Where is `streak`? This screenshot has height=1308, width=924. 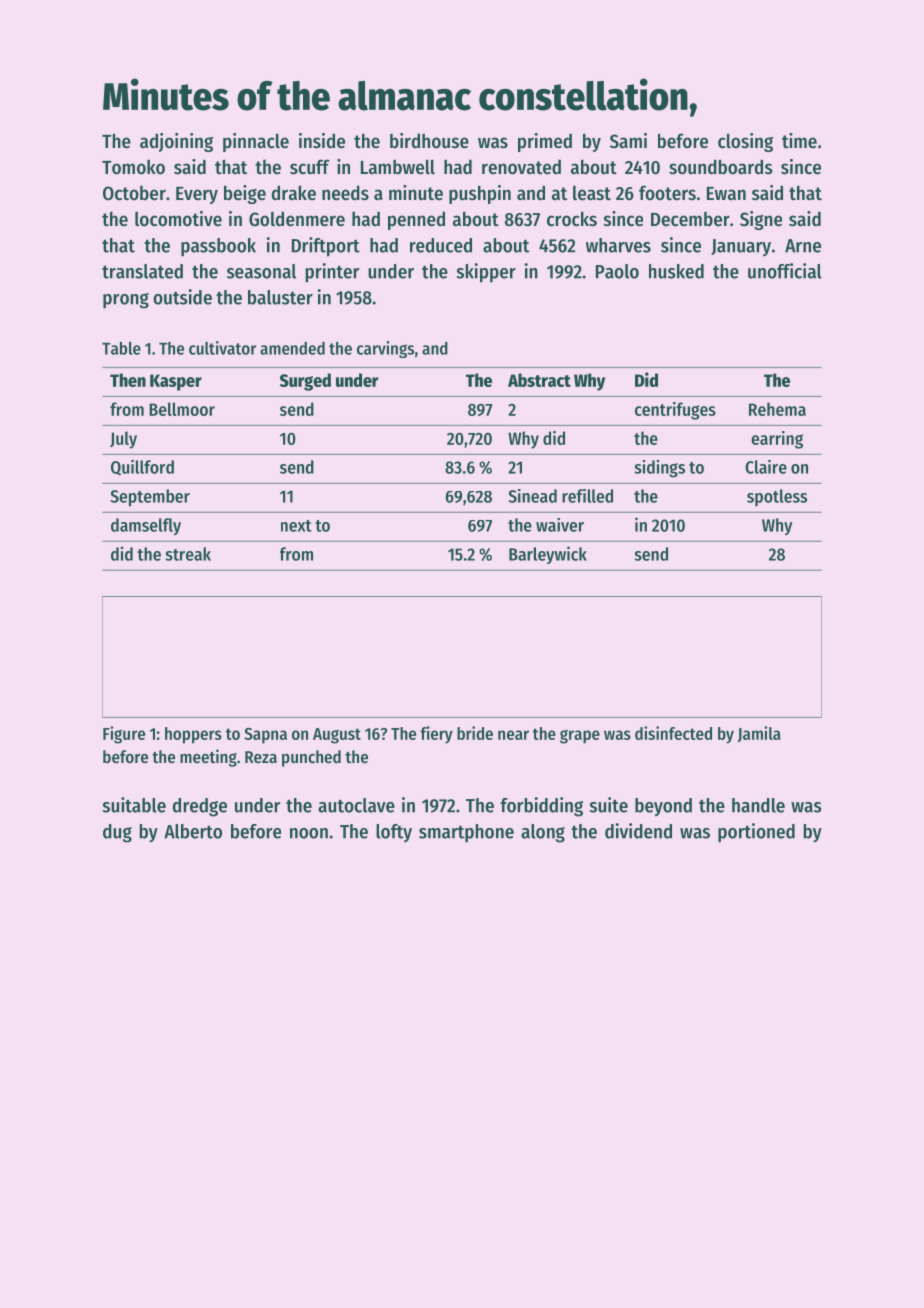 streak is located at coordinates (188, 554).
